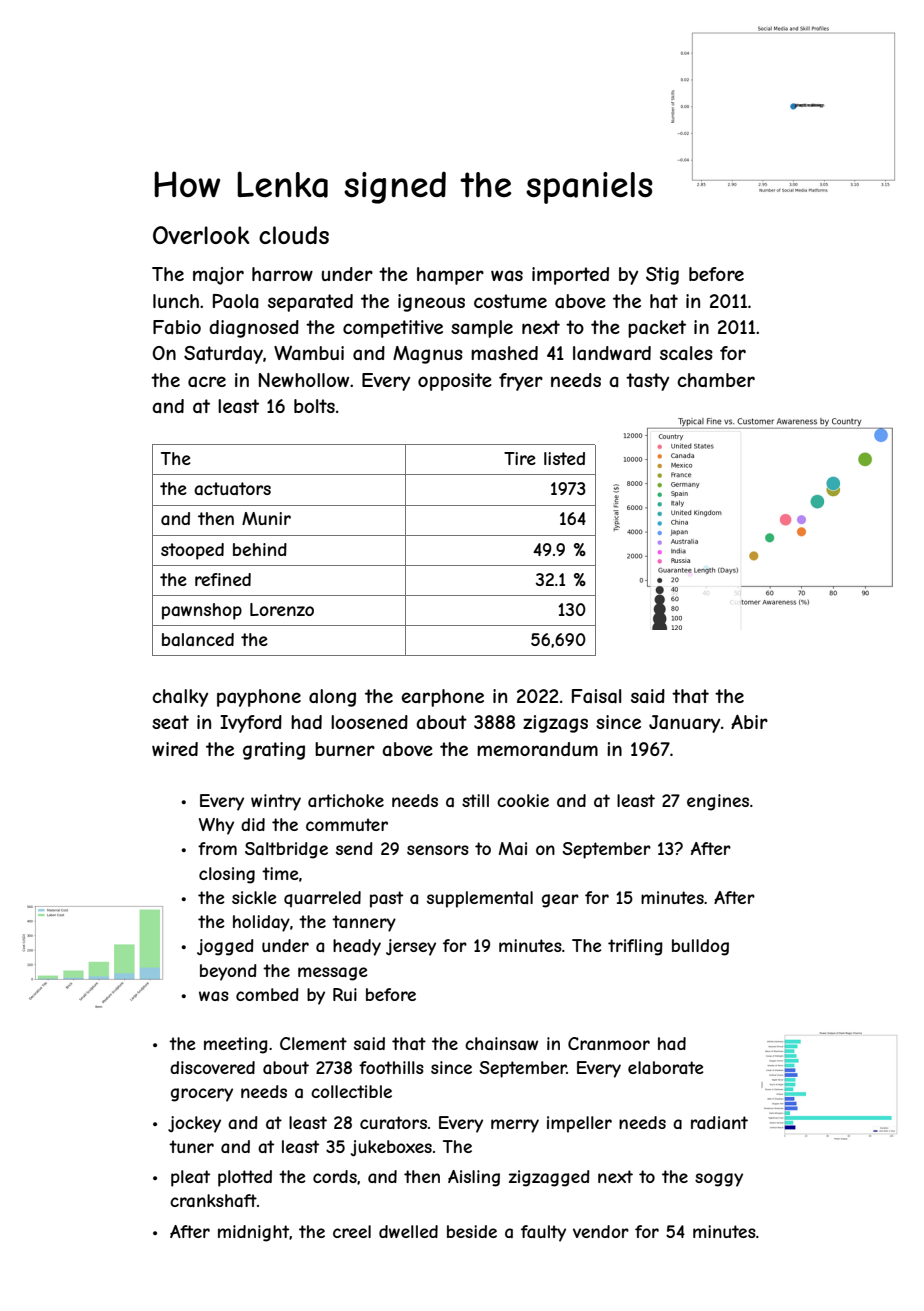  Describe the element at coordinates (716, 380) in the screenshot. I see `chamber` at that location.
